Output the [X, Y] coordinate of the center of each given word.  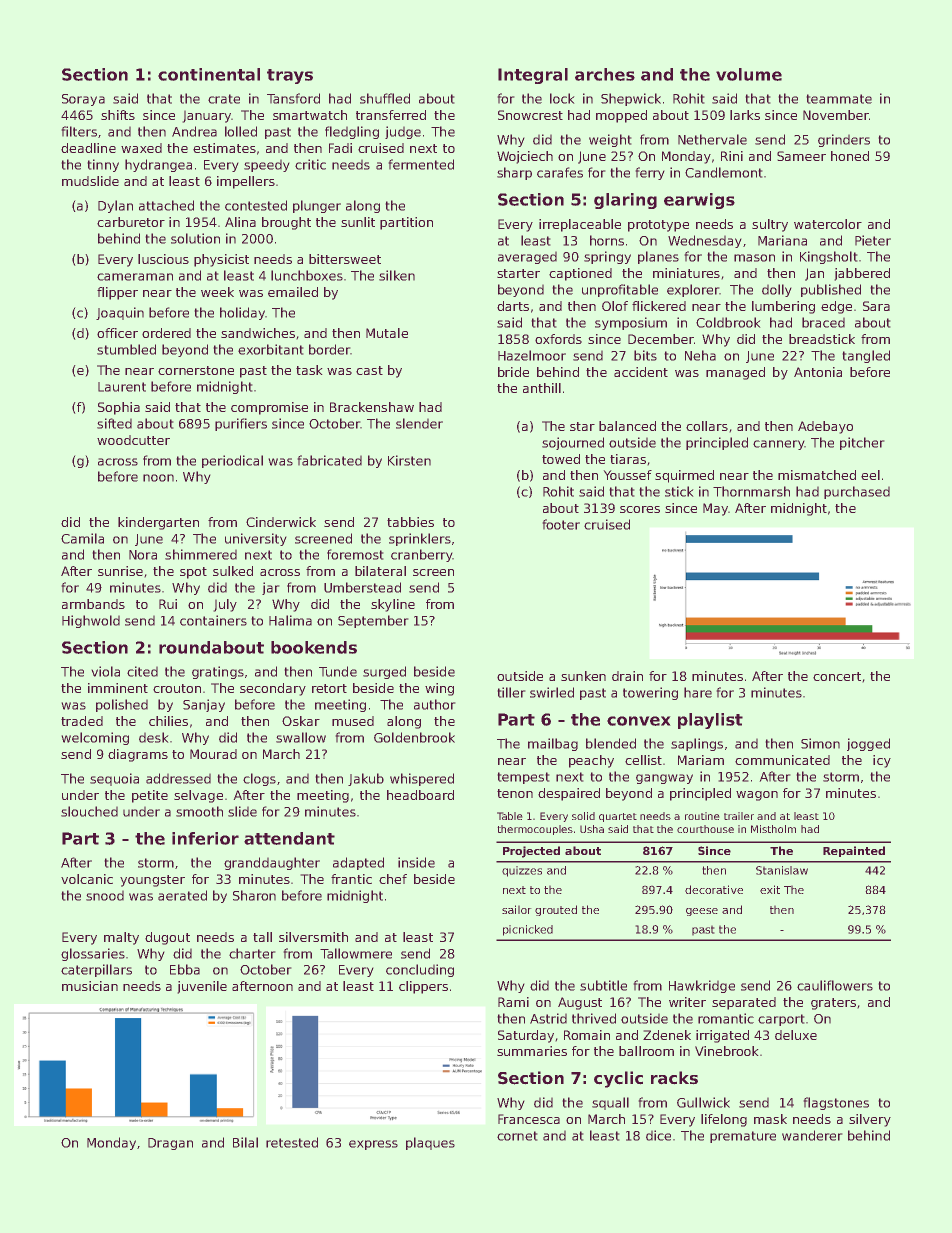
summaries [532, 1051]
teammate [839, 99]
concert [837, 676]
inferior [205, 838]
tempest [523, 778]
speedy [267, 165]
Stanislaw [782, 870]
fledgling [352, 132]
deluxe [796, 1035]
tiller [511, 692]
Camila [82, 538]
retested [292, 1142]
